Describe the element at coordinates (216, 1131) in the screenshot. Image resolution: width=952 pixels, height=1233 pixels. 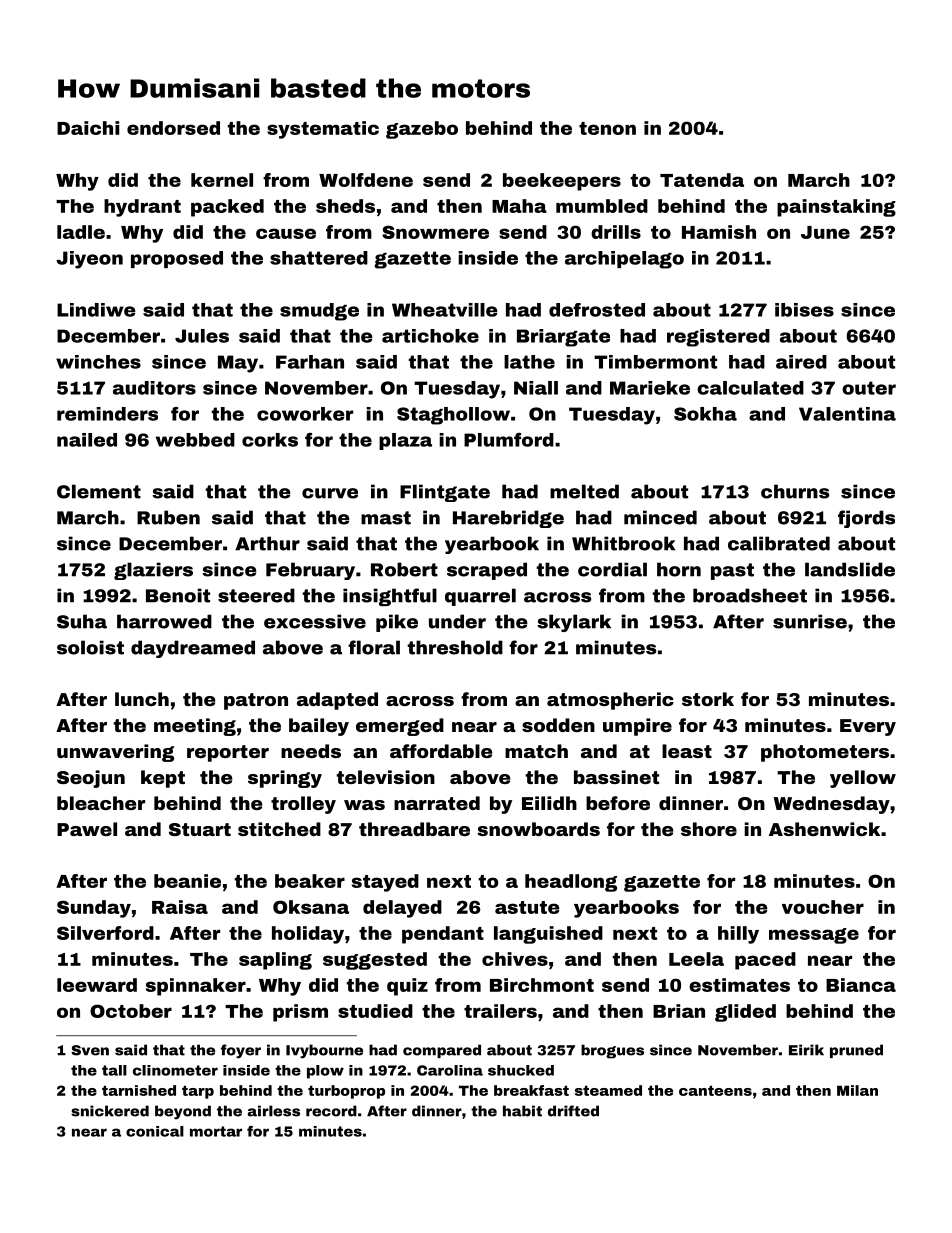
I see `mortar` at that location.
